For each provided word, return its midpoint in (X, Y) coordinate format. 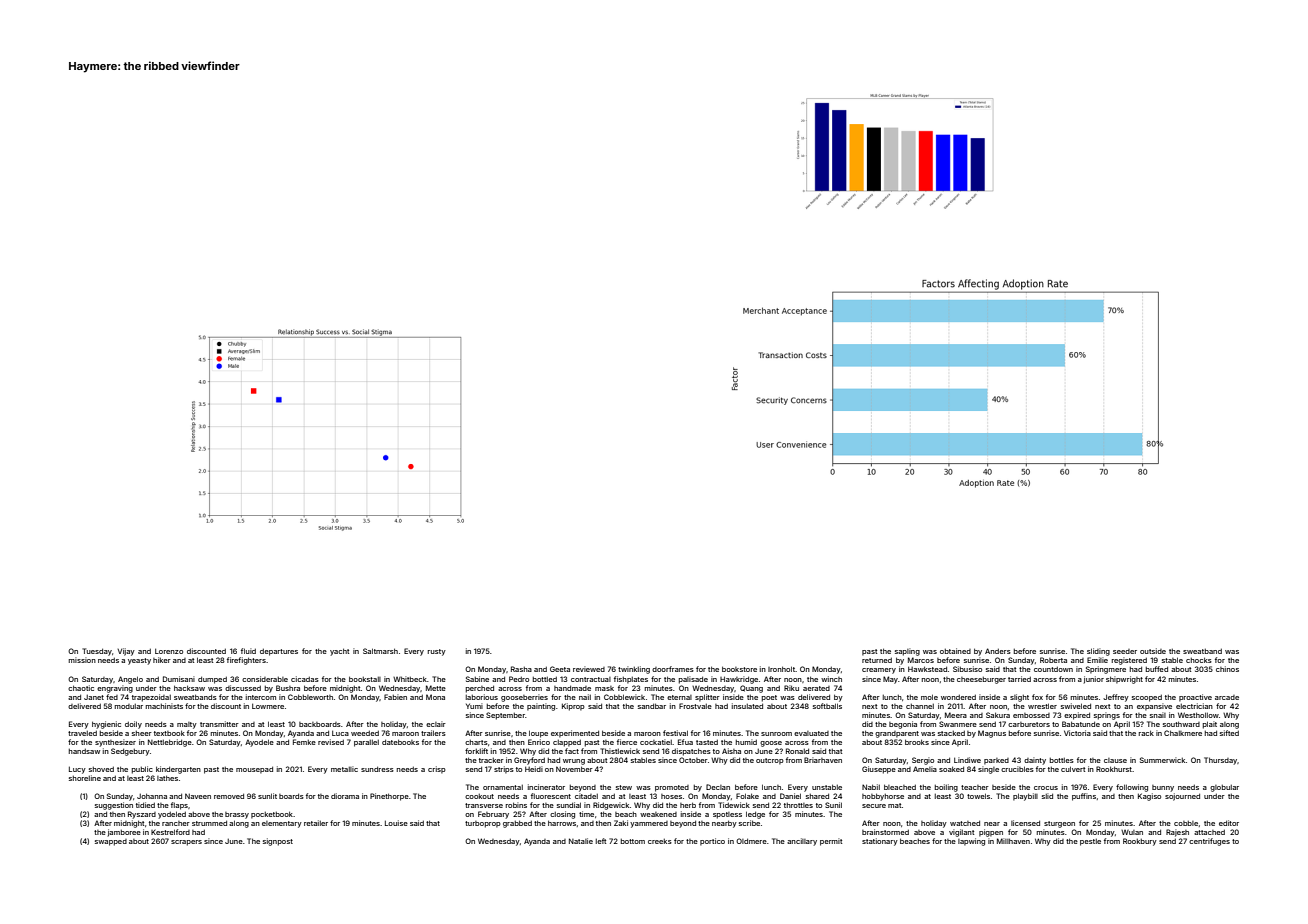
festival (675, 733)
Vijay (126, 652)
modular (129, 706)
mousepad (254, 770)
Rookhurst (1114, 769)
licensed (1025, 823)
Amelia (925, 769)
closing (562, 815)
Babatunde (1081, 724)
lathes (167, 778)
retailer (316, 823)
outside (1153, 651)
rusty (437, 652)
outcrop (770, 761)
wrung (574, 762)
